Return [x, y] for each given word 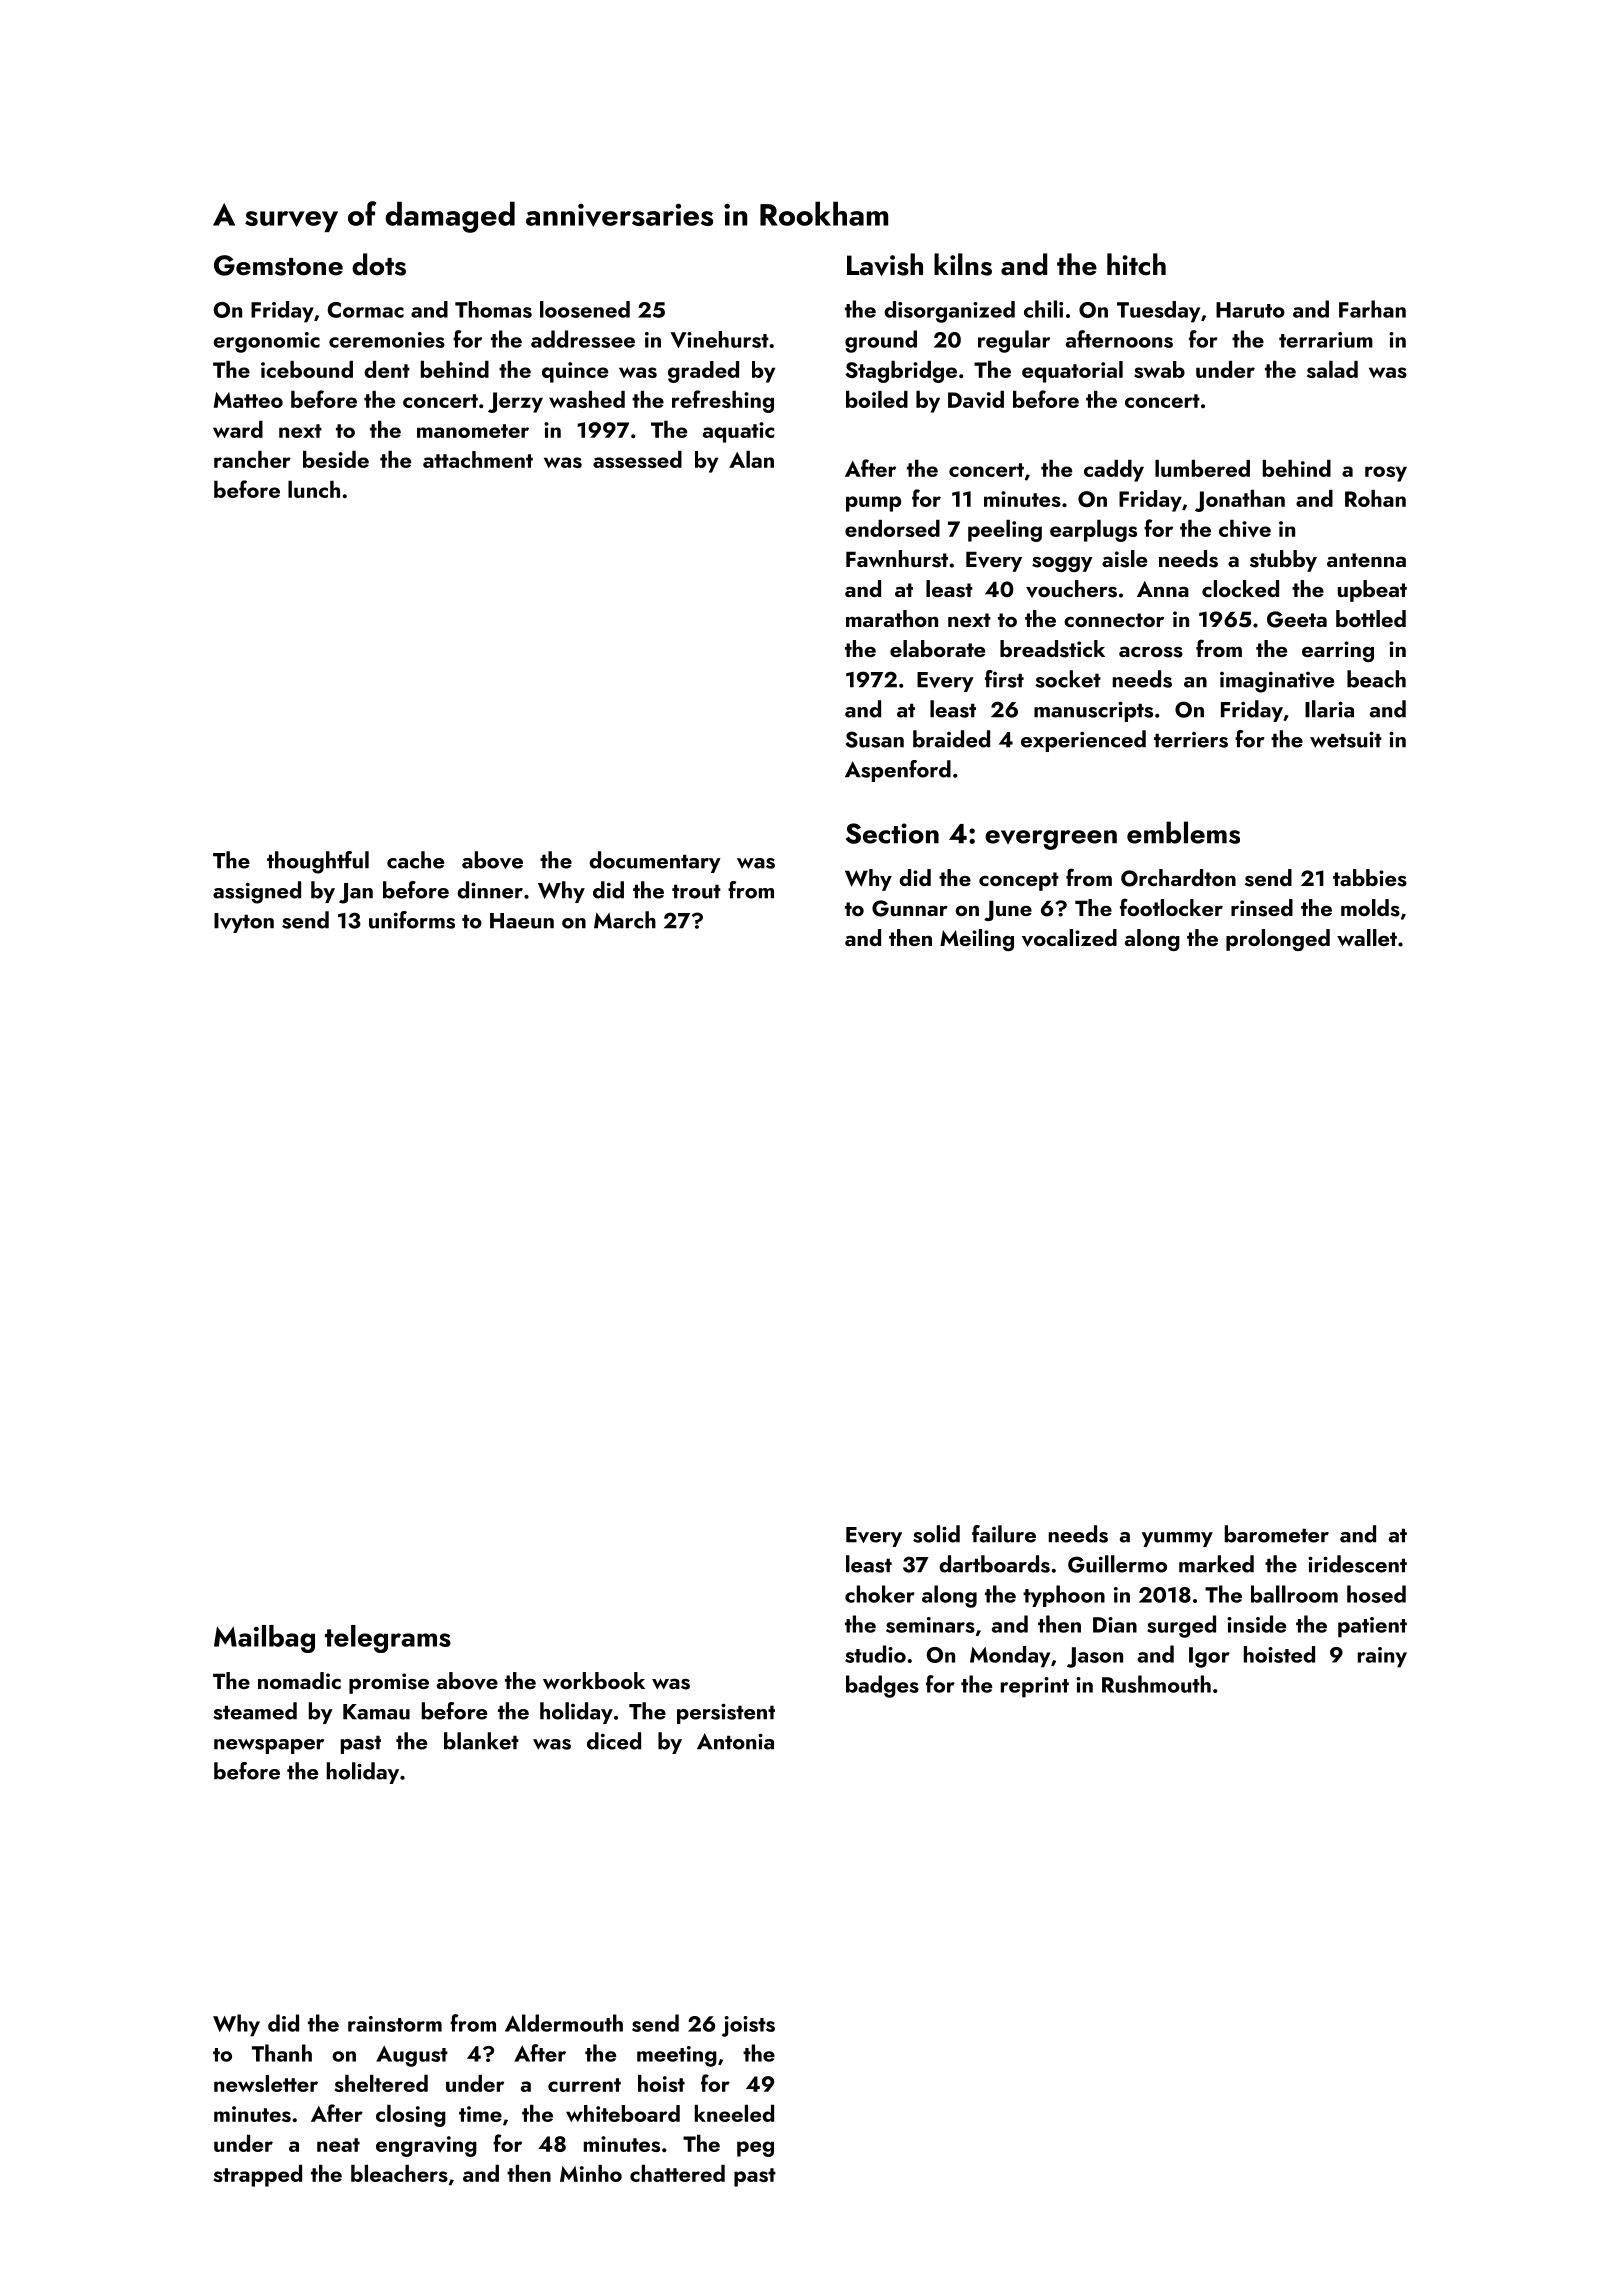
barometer [1277, 1534]
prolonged [1278, 940]
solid [936, 1534]
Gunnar [910, 908]
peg [755, 2149]
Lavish [885, 264]
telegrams [388, 1639]
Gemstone [278, 265]
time [480, 2114]
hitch [1136, 264]
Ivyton [244, 923]
